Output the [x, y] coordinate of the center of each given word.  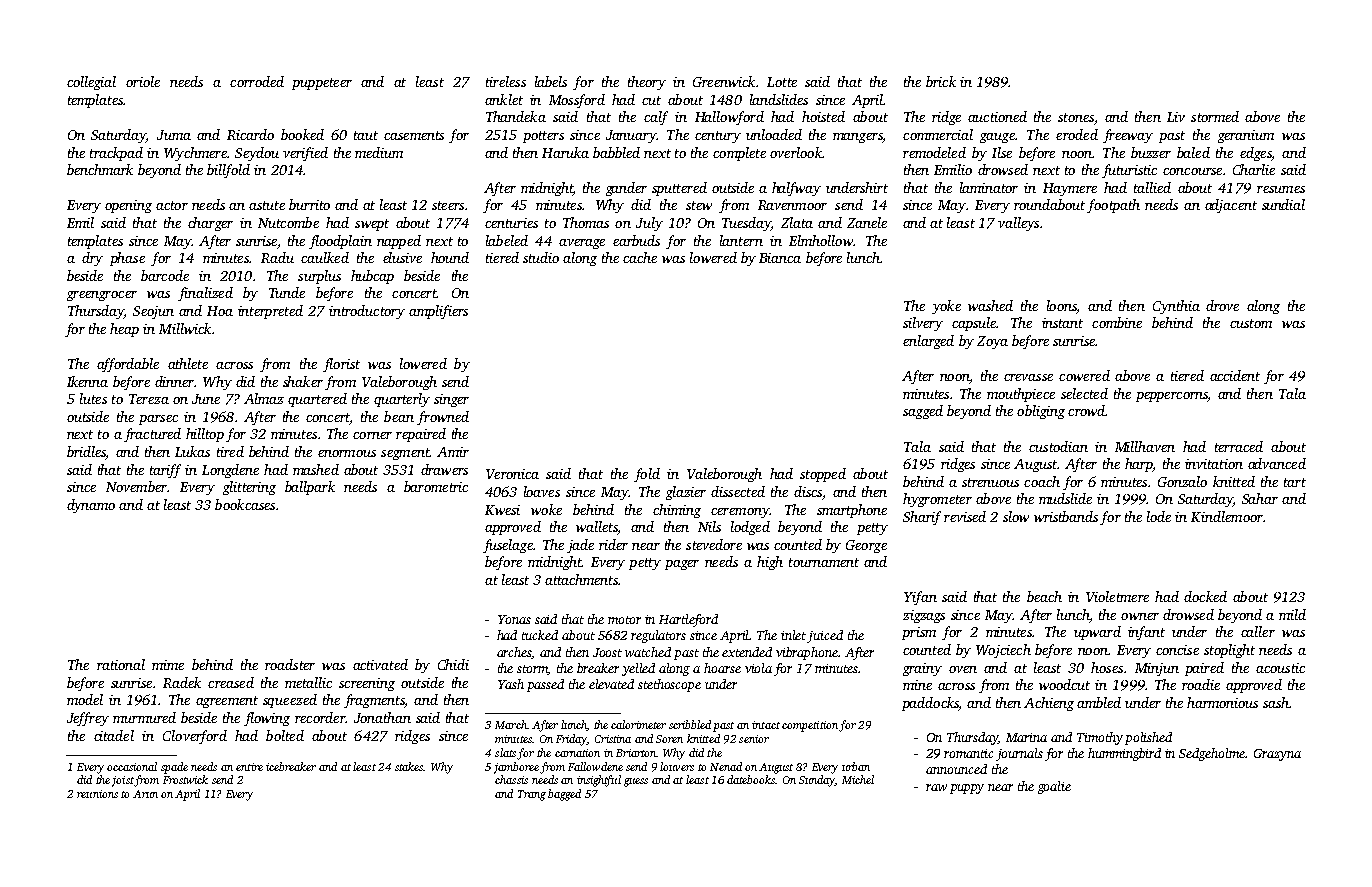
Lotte [782, 82]
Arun [145, 794]
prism [919, 633]
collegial [91, 83]
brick [941, 81]
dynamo [91, 506]
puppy [967, 789]
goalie [1054, 787]
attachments [581, 579]
